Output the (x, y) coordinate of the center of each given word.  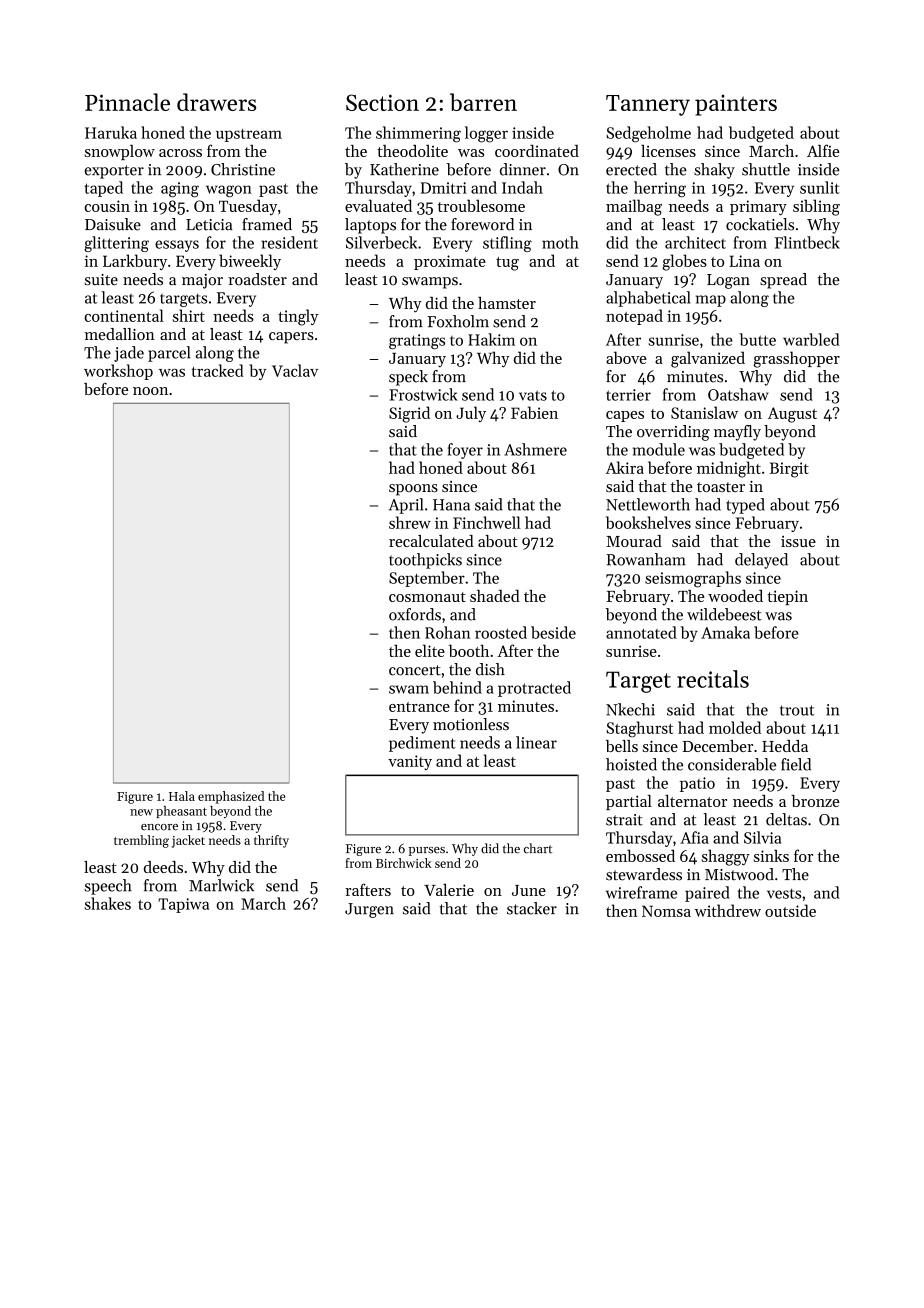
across (180, 153)
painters (736, 105)
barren (483, 102)
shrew (410, 522)
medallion (119, 334)
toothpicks (425, 561)
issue (798, 541)
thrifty (271, 841)
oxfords (415, 614)
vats (533, 395)
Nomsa (666, 911)
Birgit (789, 470)
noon (150, 391)
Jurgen (369, 910)
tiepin (788, 597)
